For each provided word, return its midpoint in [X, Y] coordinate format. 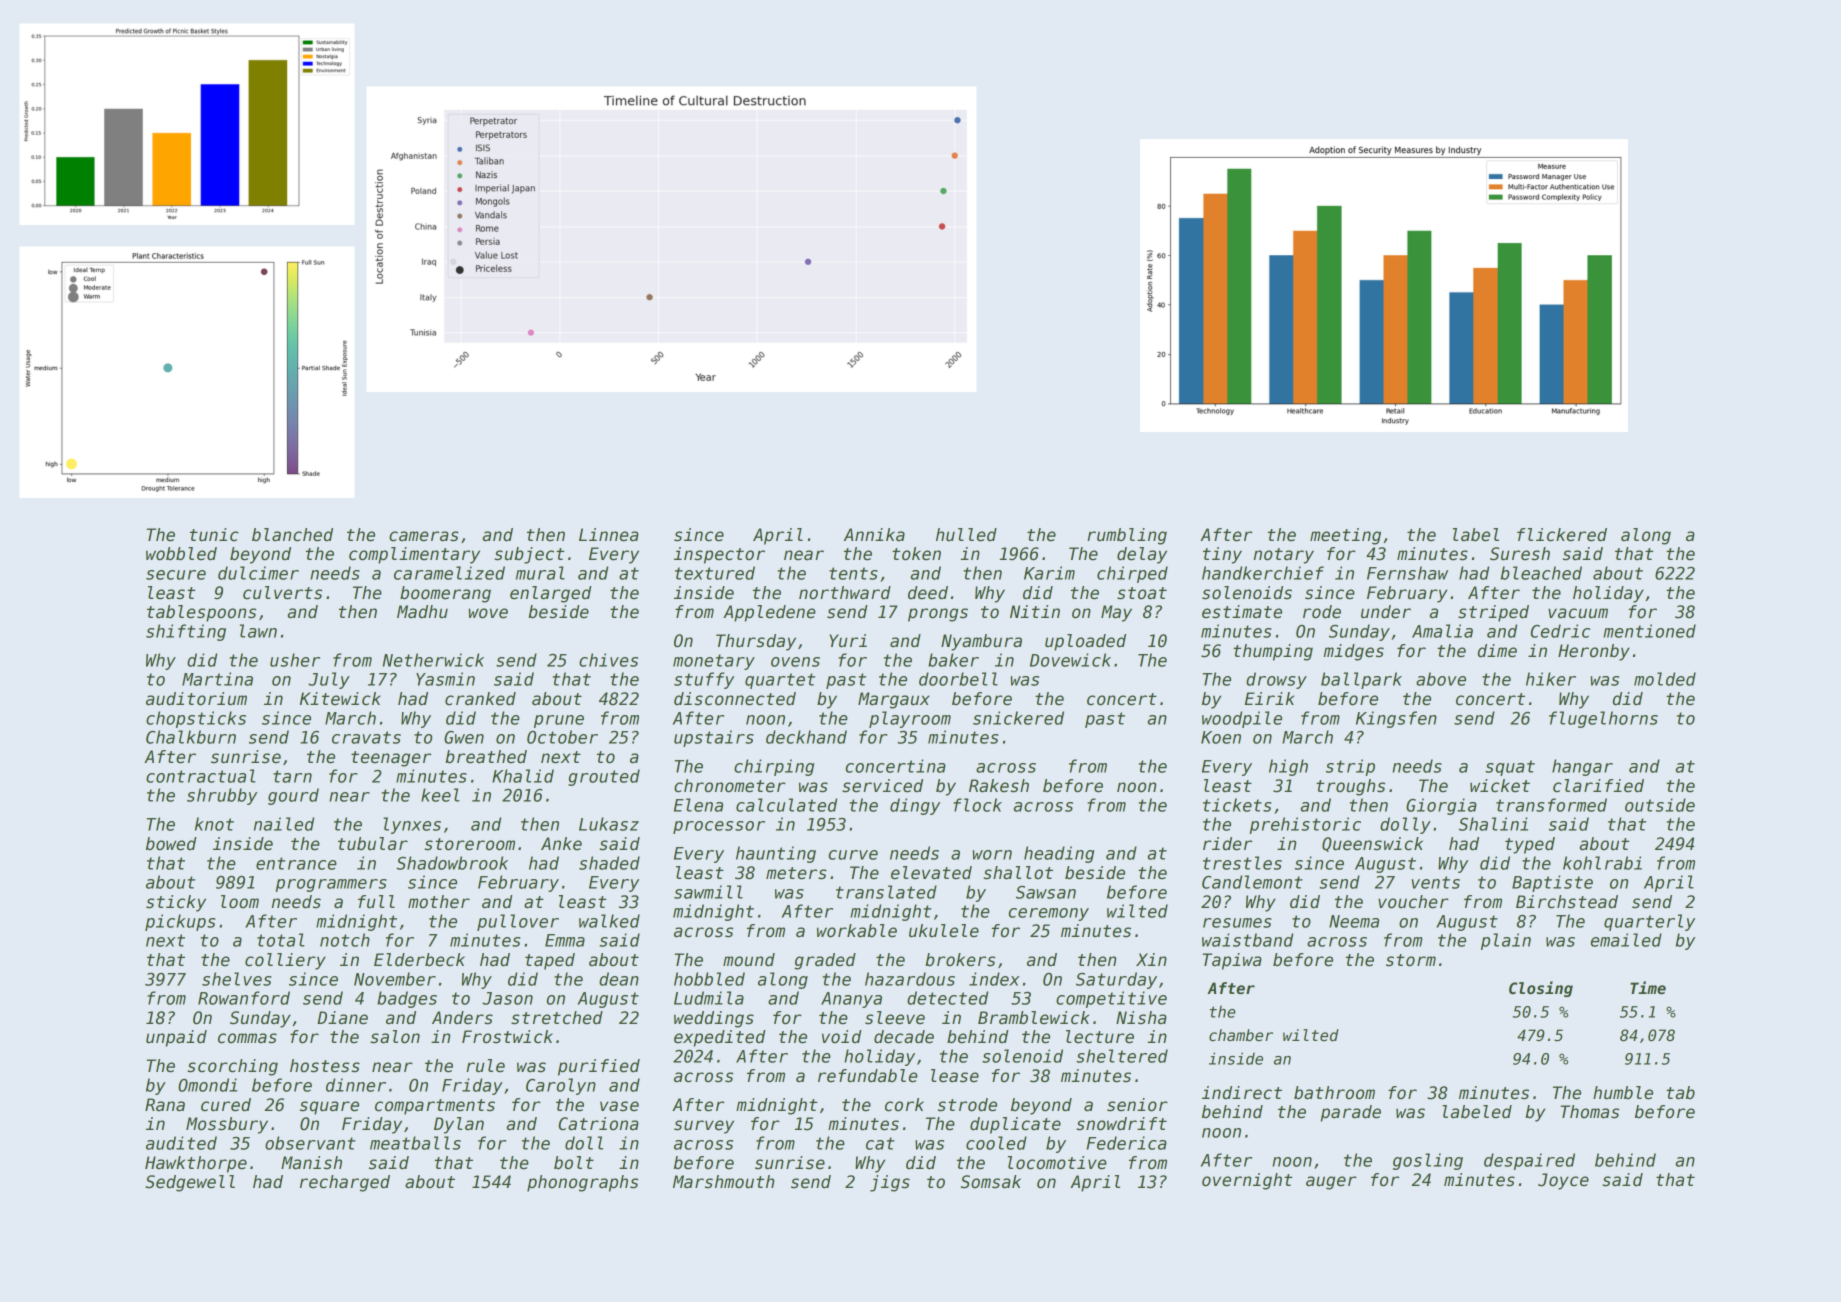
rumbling [1127, 536]
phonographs [582, 1183]
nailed [284, 824]
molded [1665, 679]
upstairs [714, 738]
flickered [1562, 535]
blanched [292, 535]
